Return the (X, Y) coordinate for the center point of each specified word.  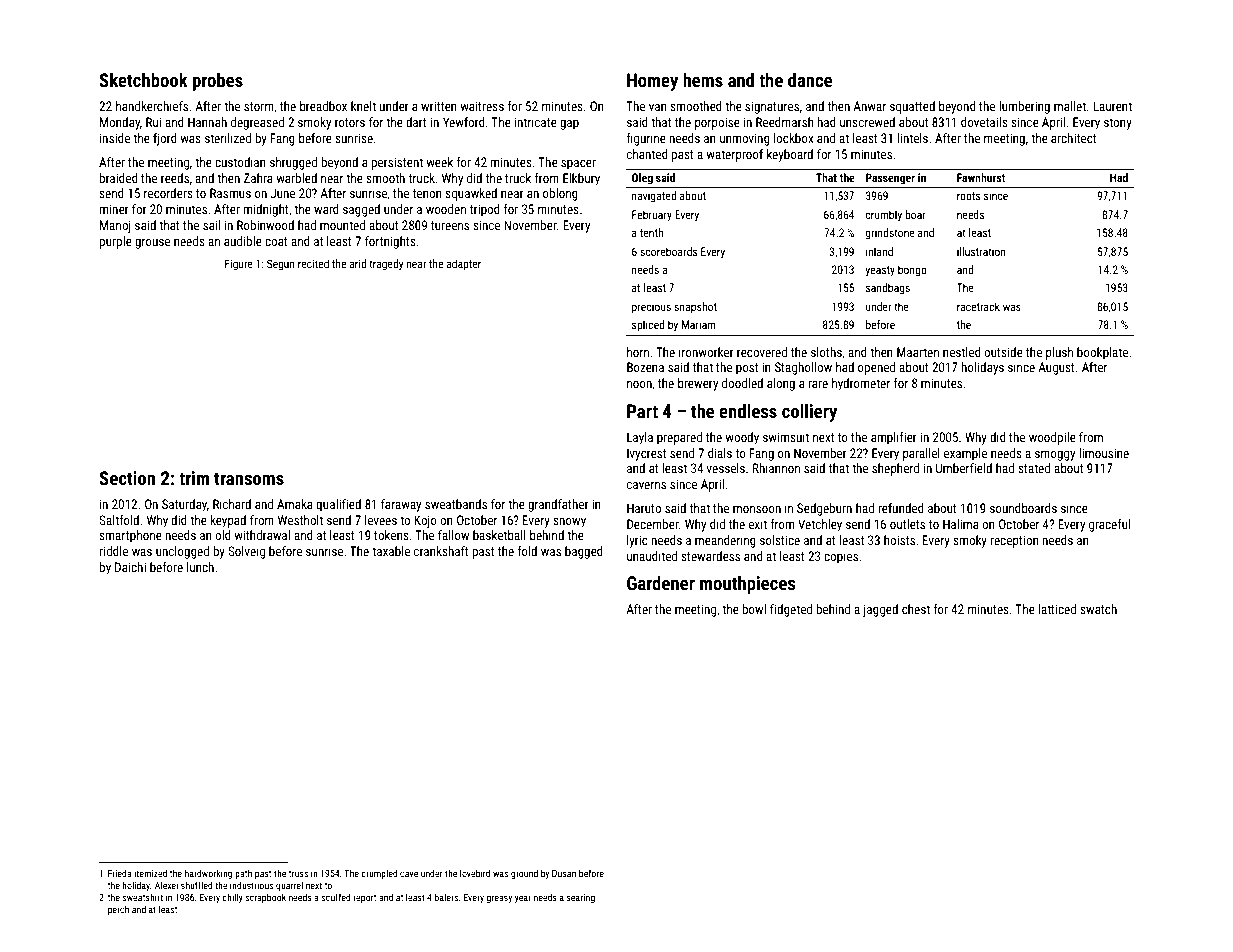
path (243, 874)
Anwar (869, 106)
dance (810, 80)
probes (218, 82)
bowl (754, 609)
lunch (200, 567)
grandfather (558, 505)
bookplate (1102, 353)
